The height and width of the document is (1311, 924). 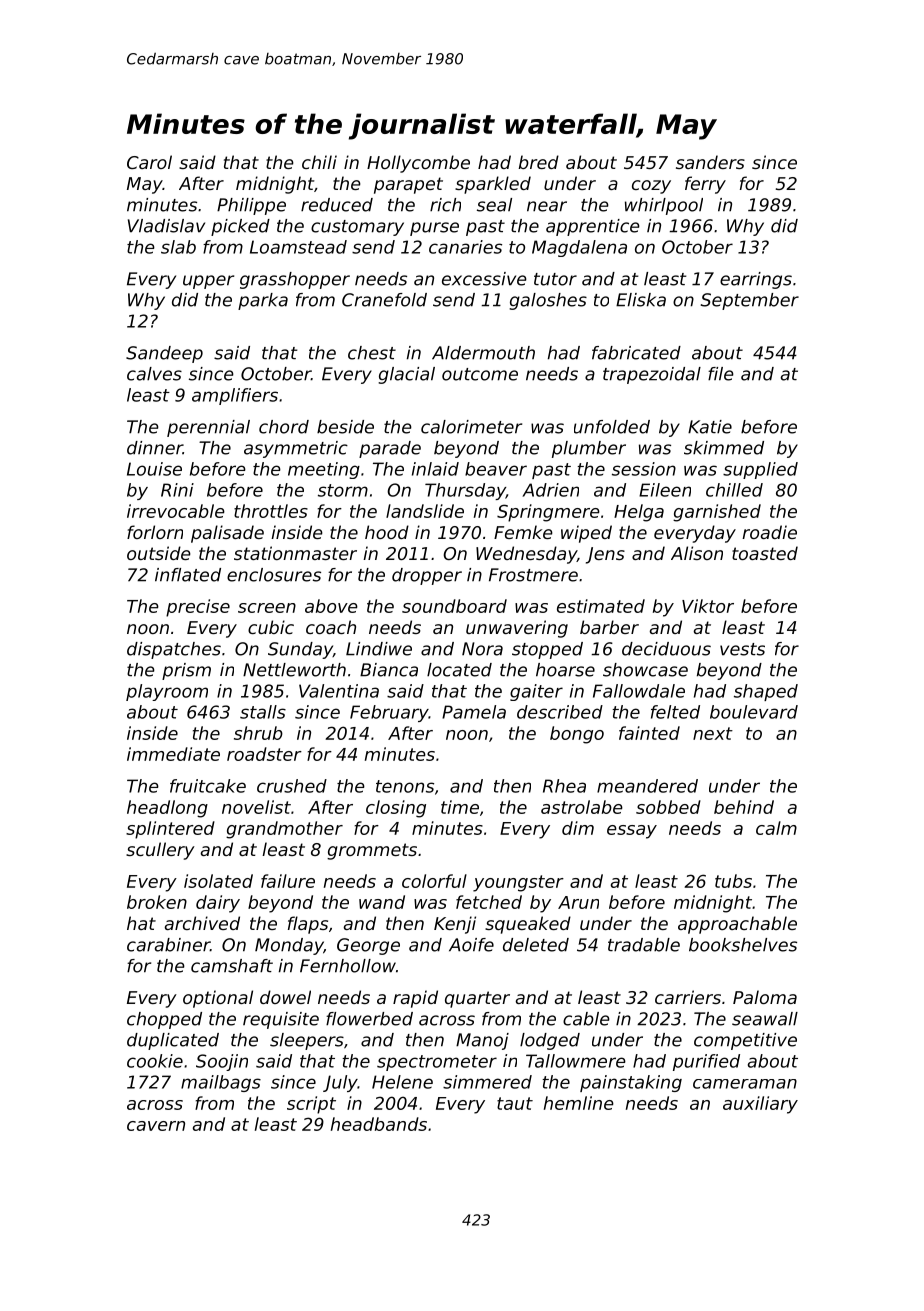 I want to click on roadie, so click(x=769, y=532).
